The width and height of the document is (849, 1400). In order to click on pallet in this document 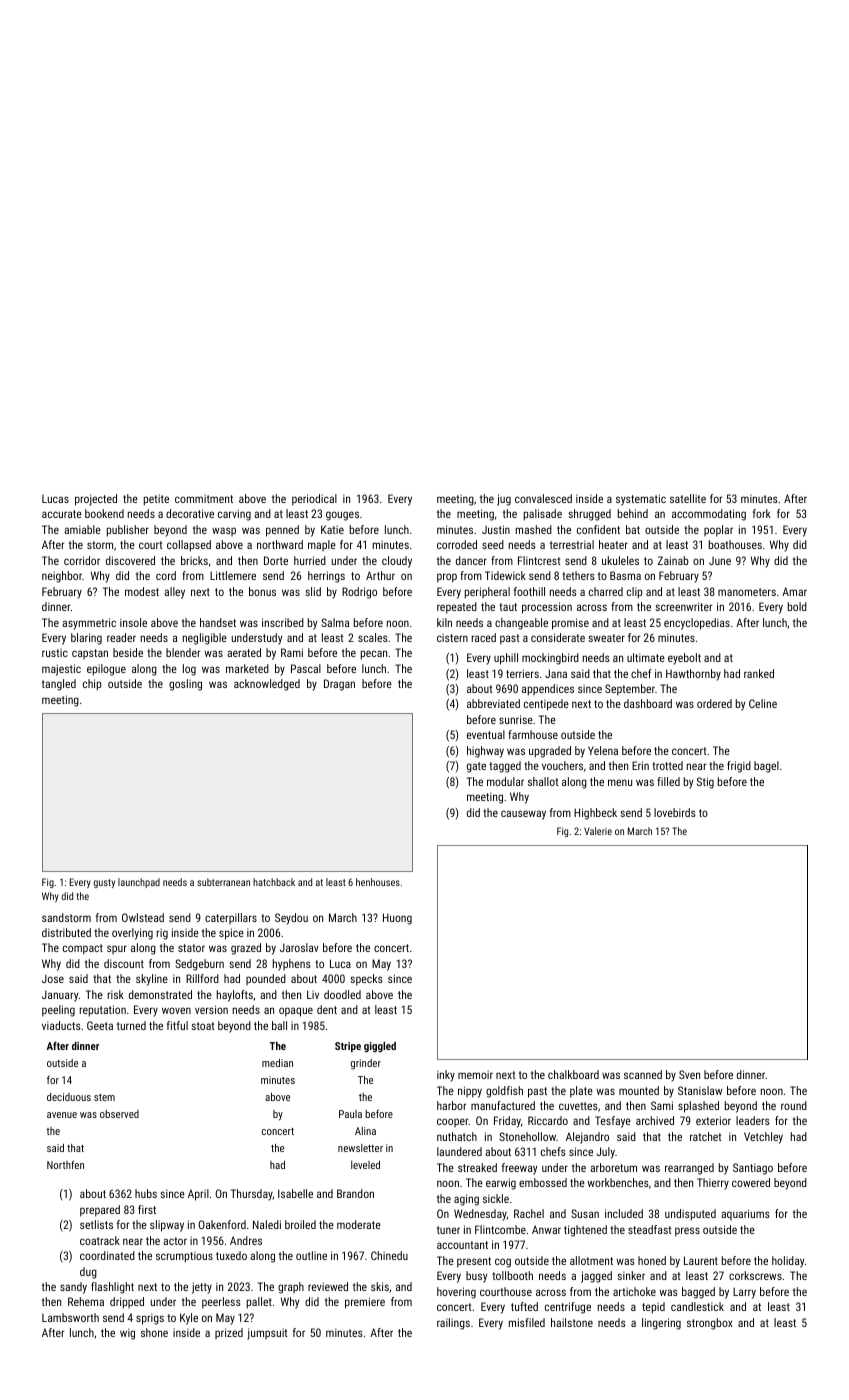, I will do `click(259, 1303)`.
